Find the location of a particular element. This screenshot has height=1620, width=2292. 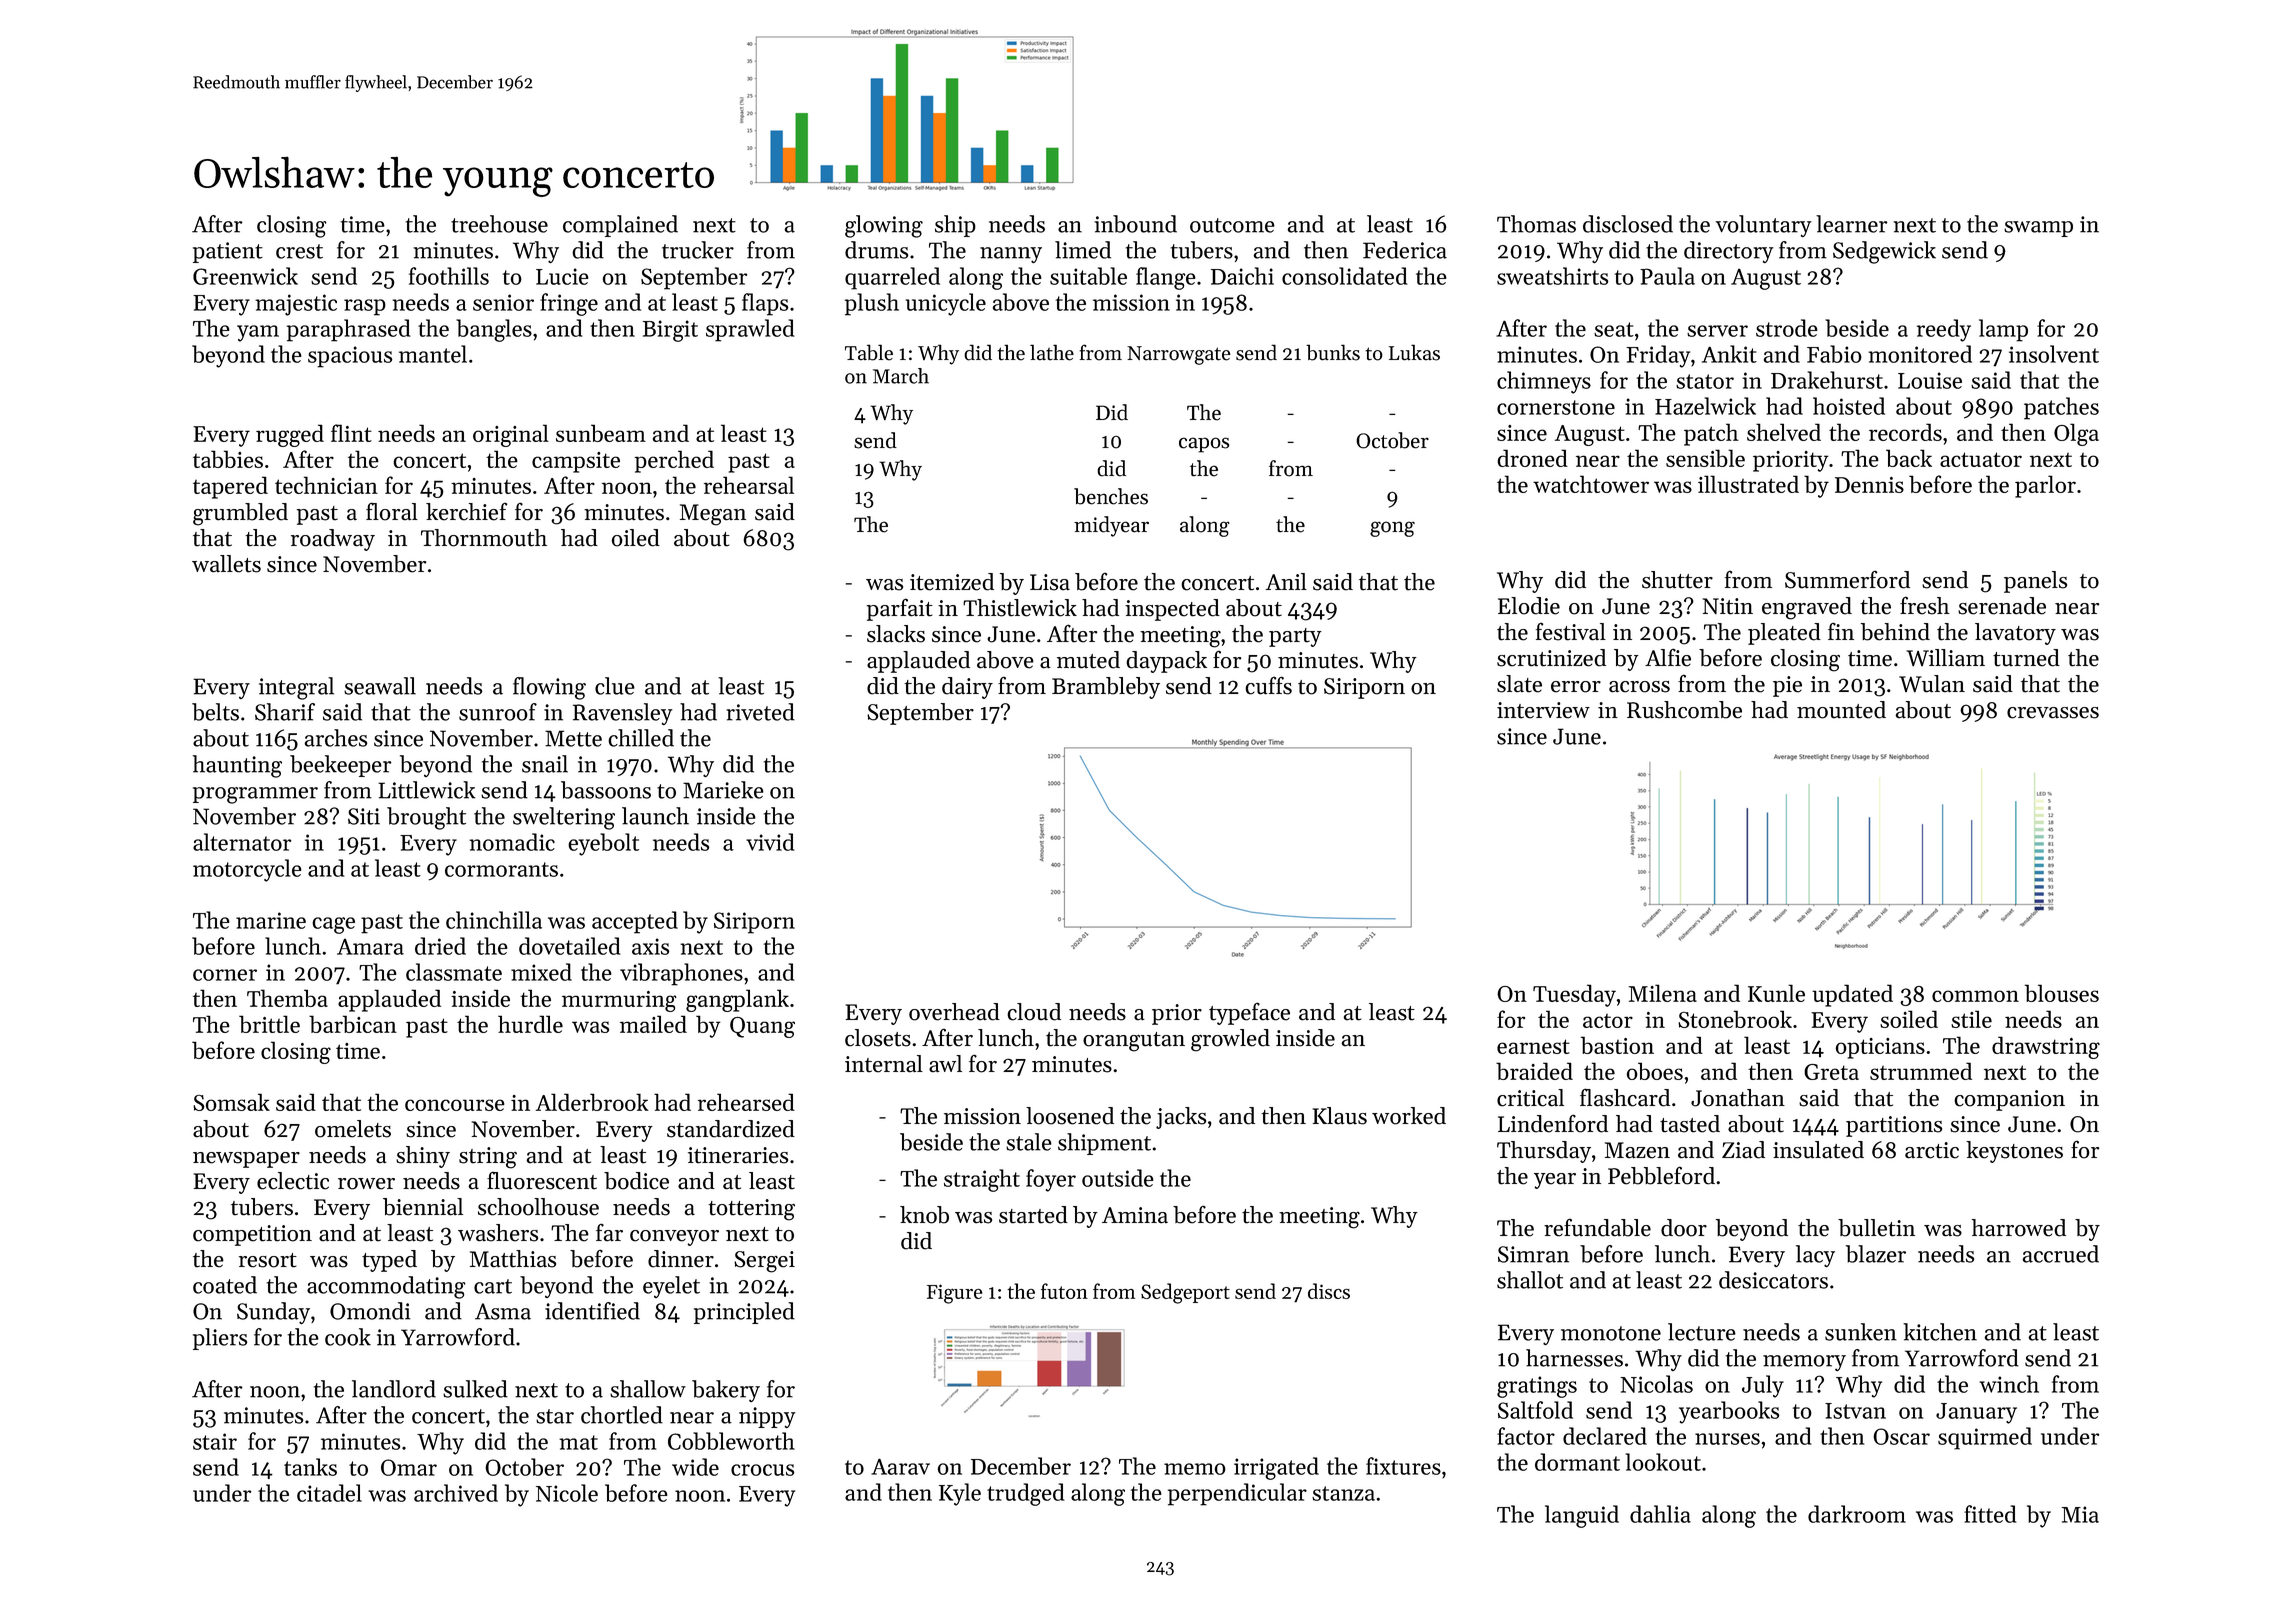

flowing is located at coordinates (549, 688).
